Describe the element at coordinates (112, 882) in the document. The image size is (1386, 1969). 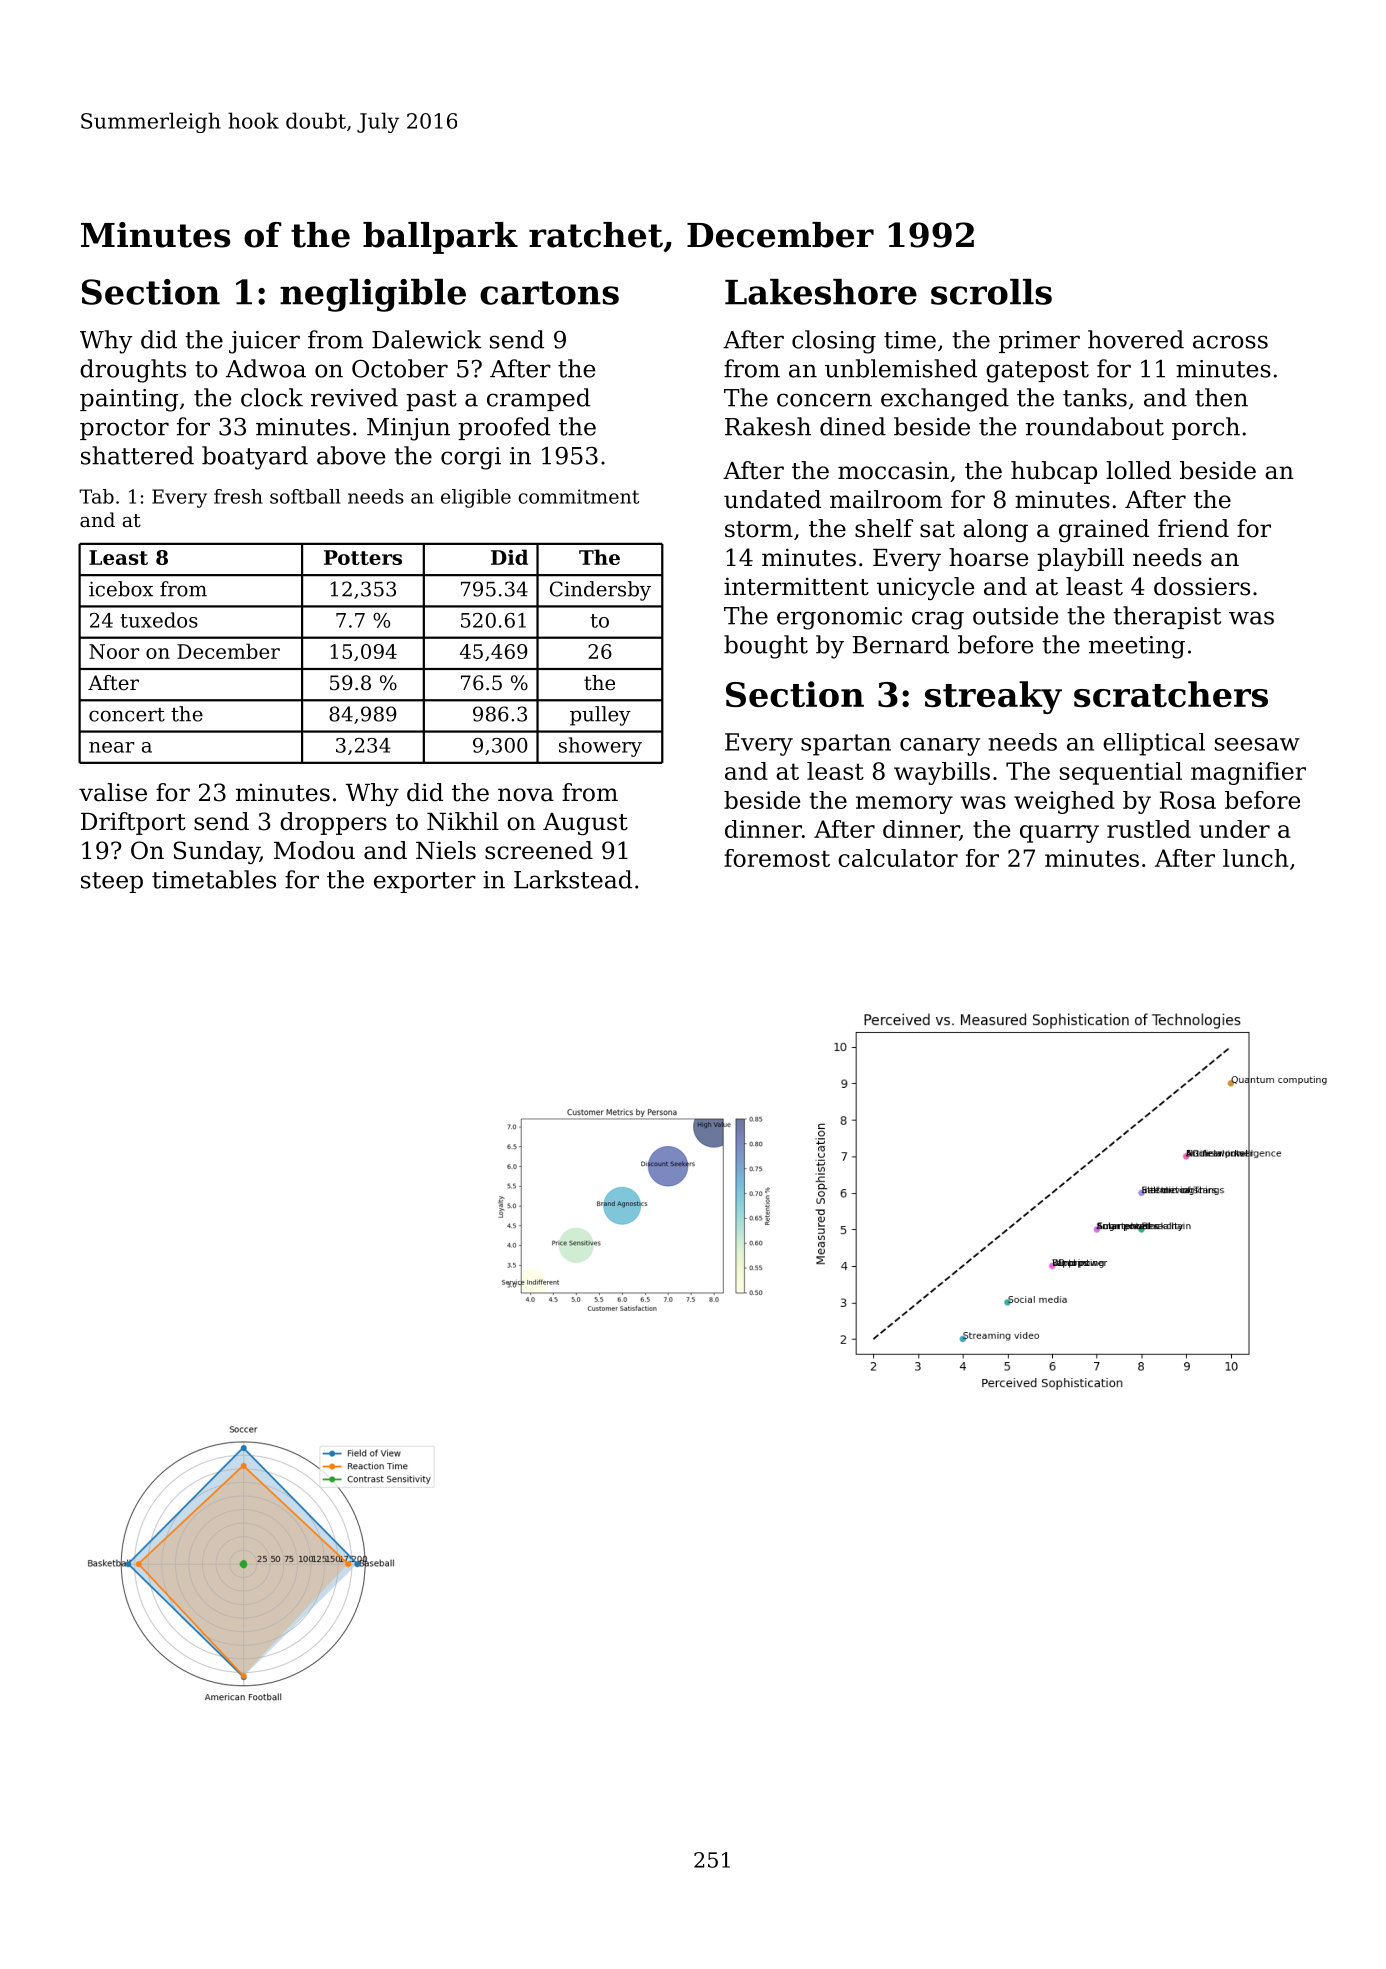
I see `steep` at that location.
